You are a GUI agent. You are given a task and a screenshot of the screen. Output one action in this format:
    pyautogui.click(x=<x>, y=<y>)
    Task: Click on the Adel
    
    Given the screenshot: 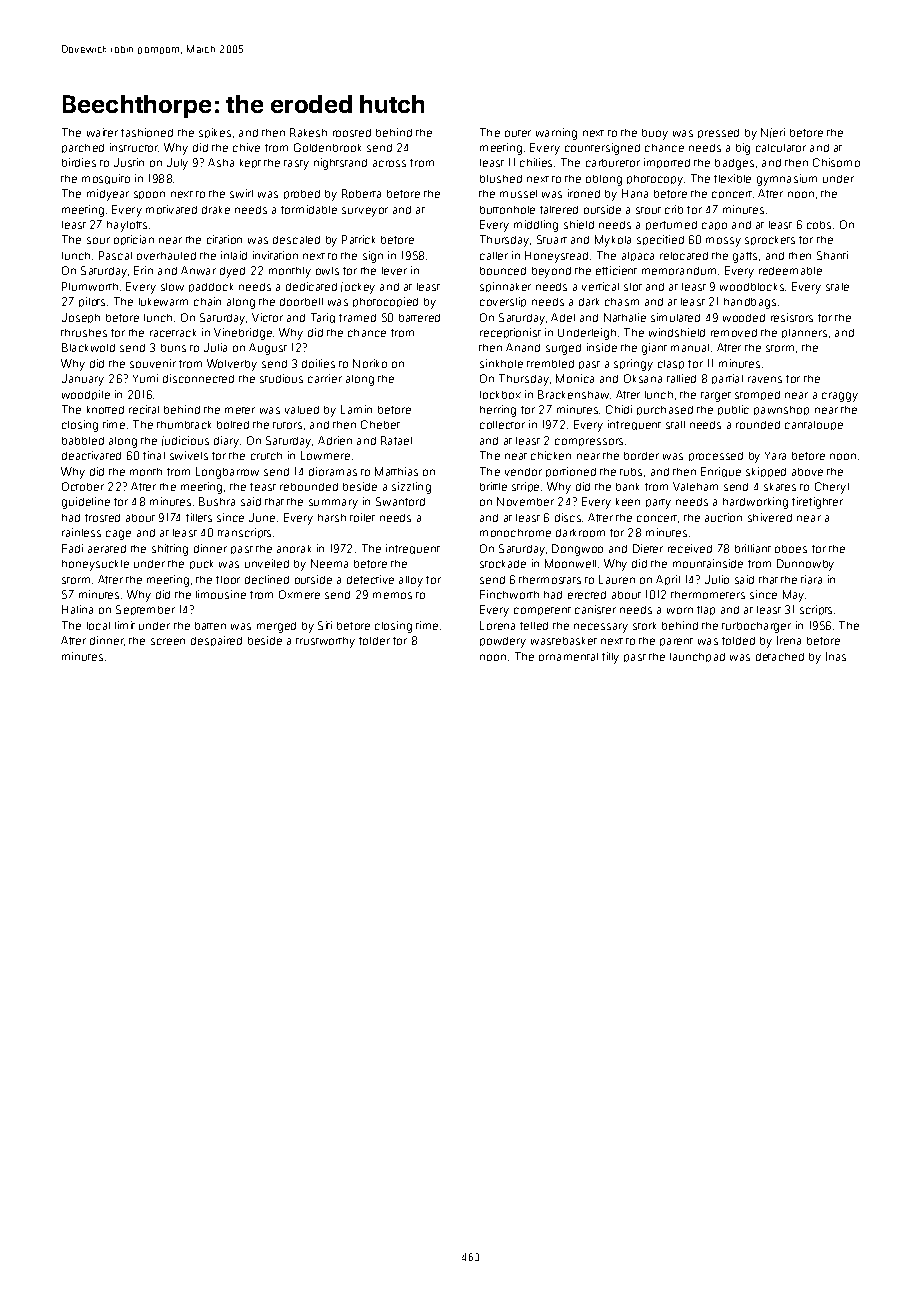 What is the action you would take?
    pyautogui.click(x=563, y=317)
